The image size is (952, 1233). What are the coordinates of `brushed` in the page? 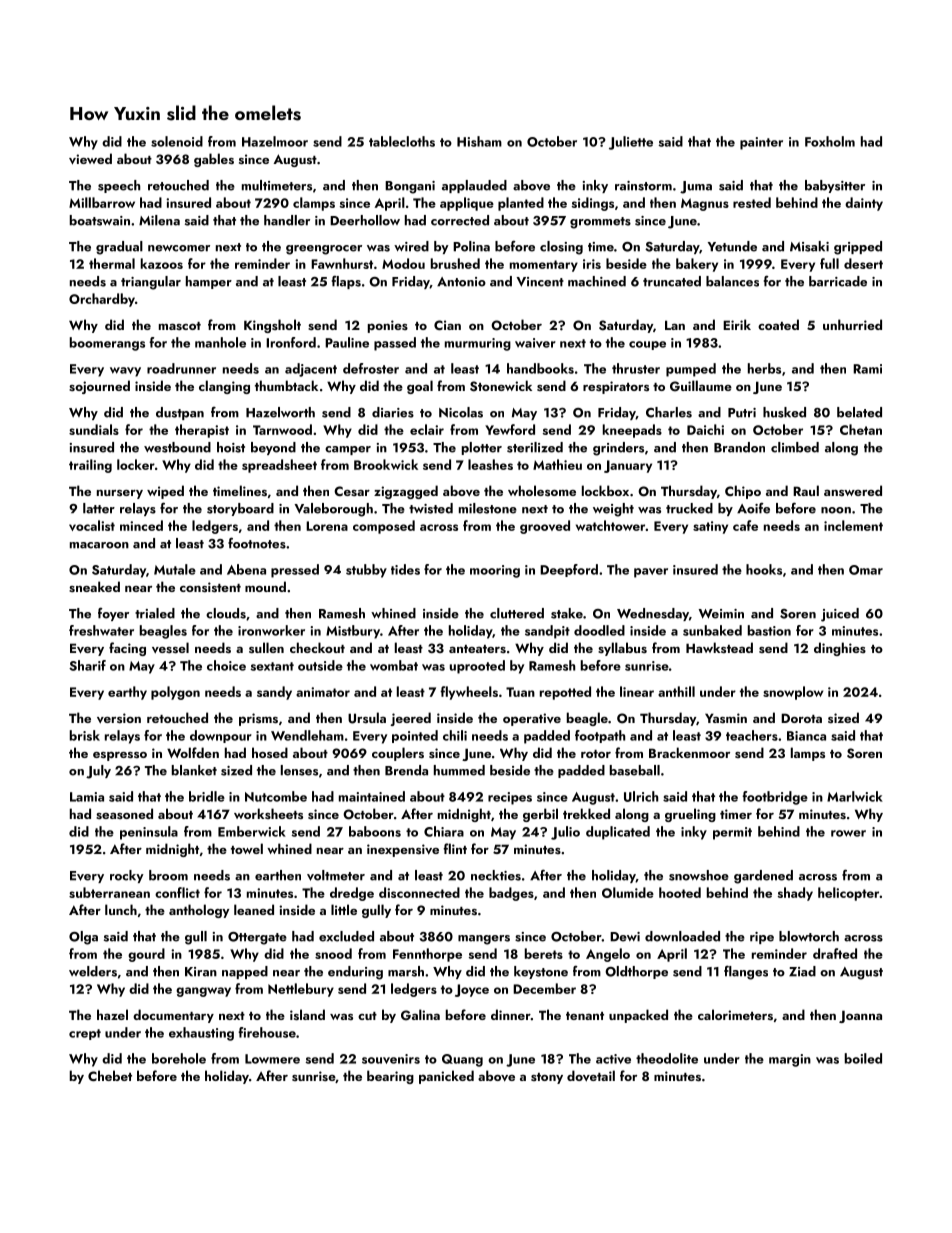 It's located at (455, 263).
